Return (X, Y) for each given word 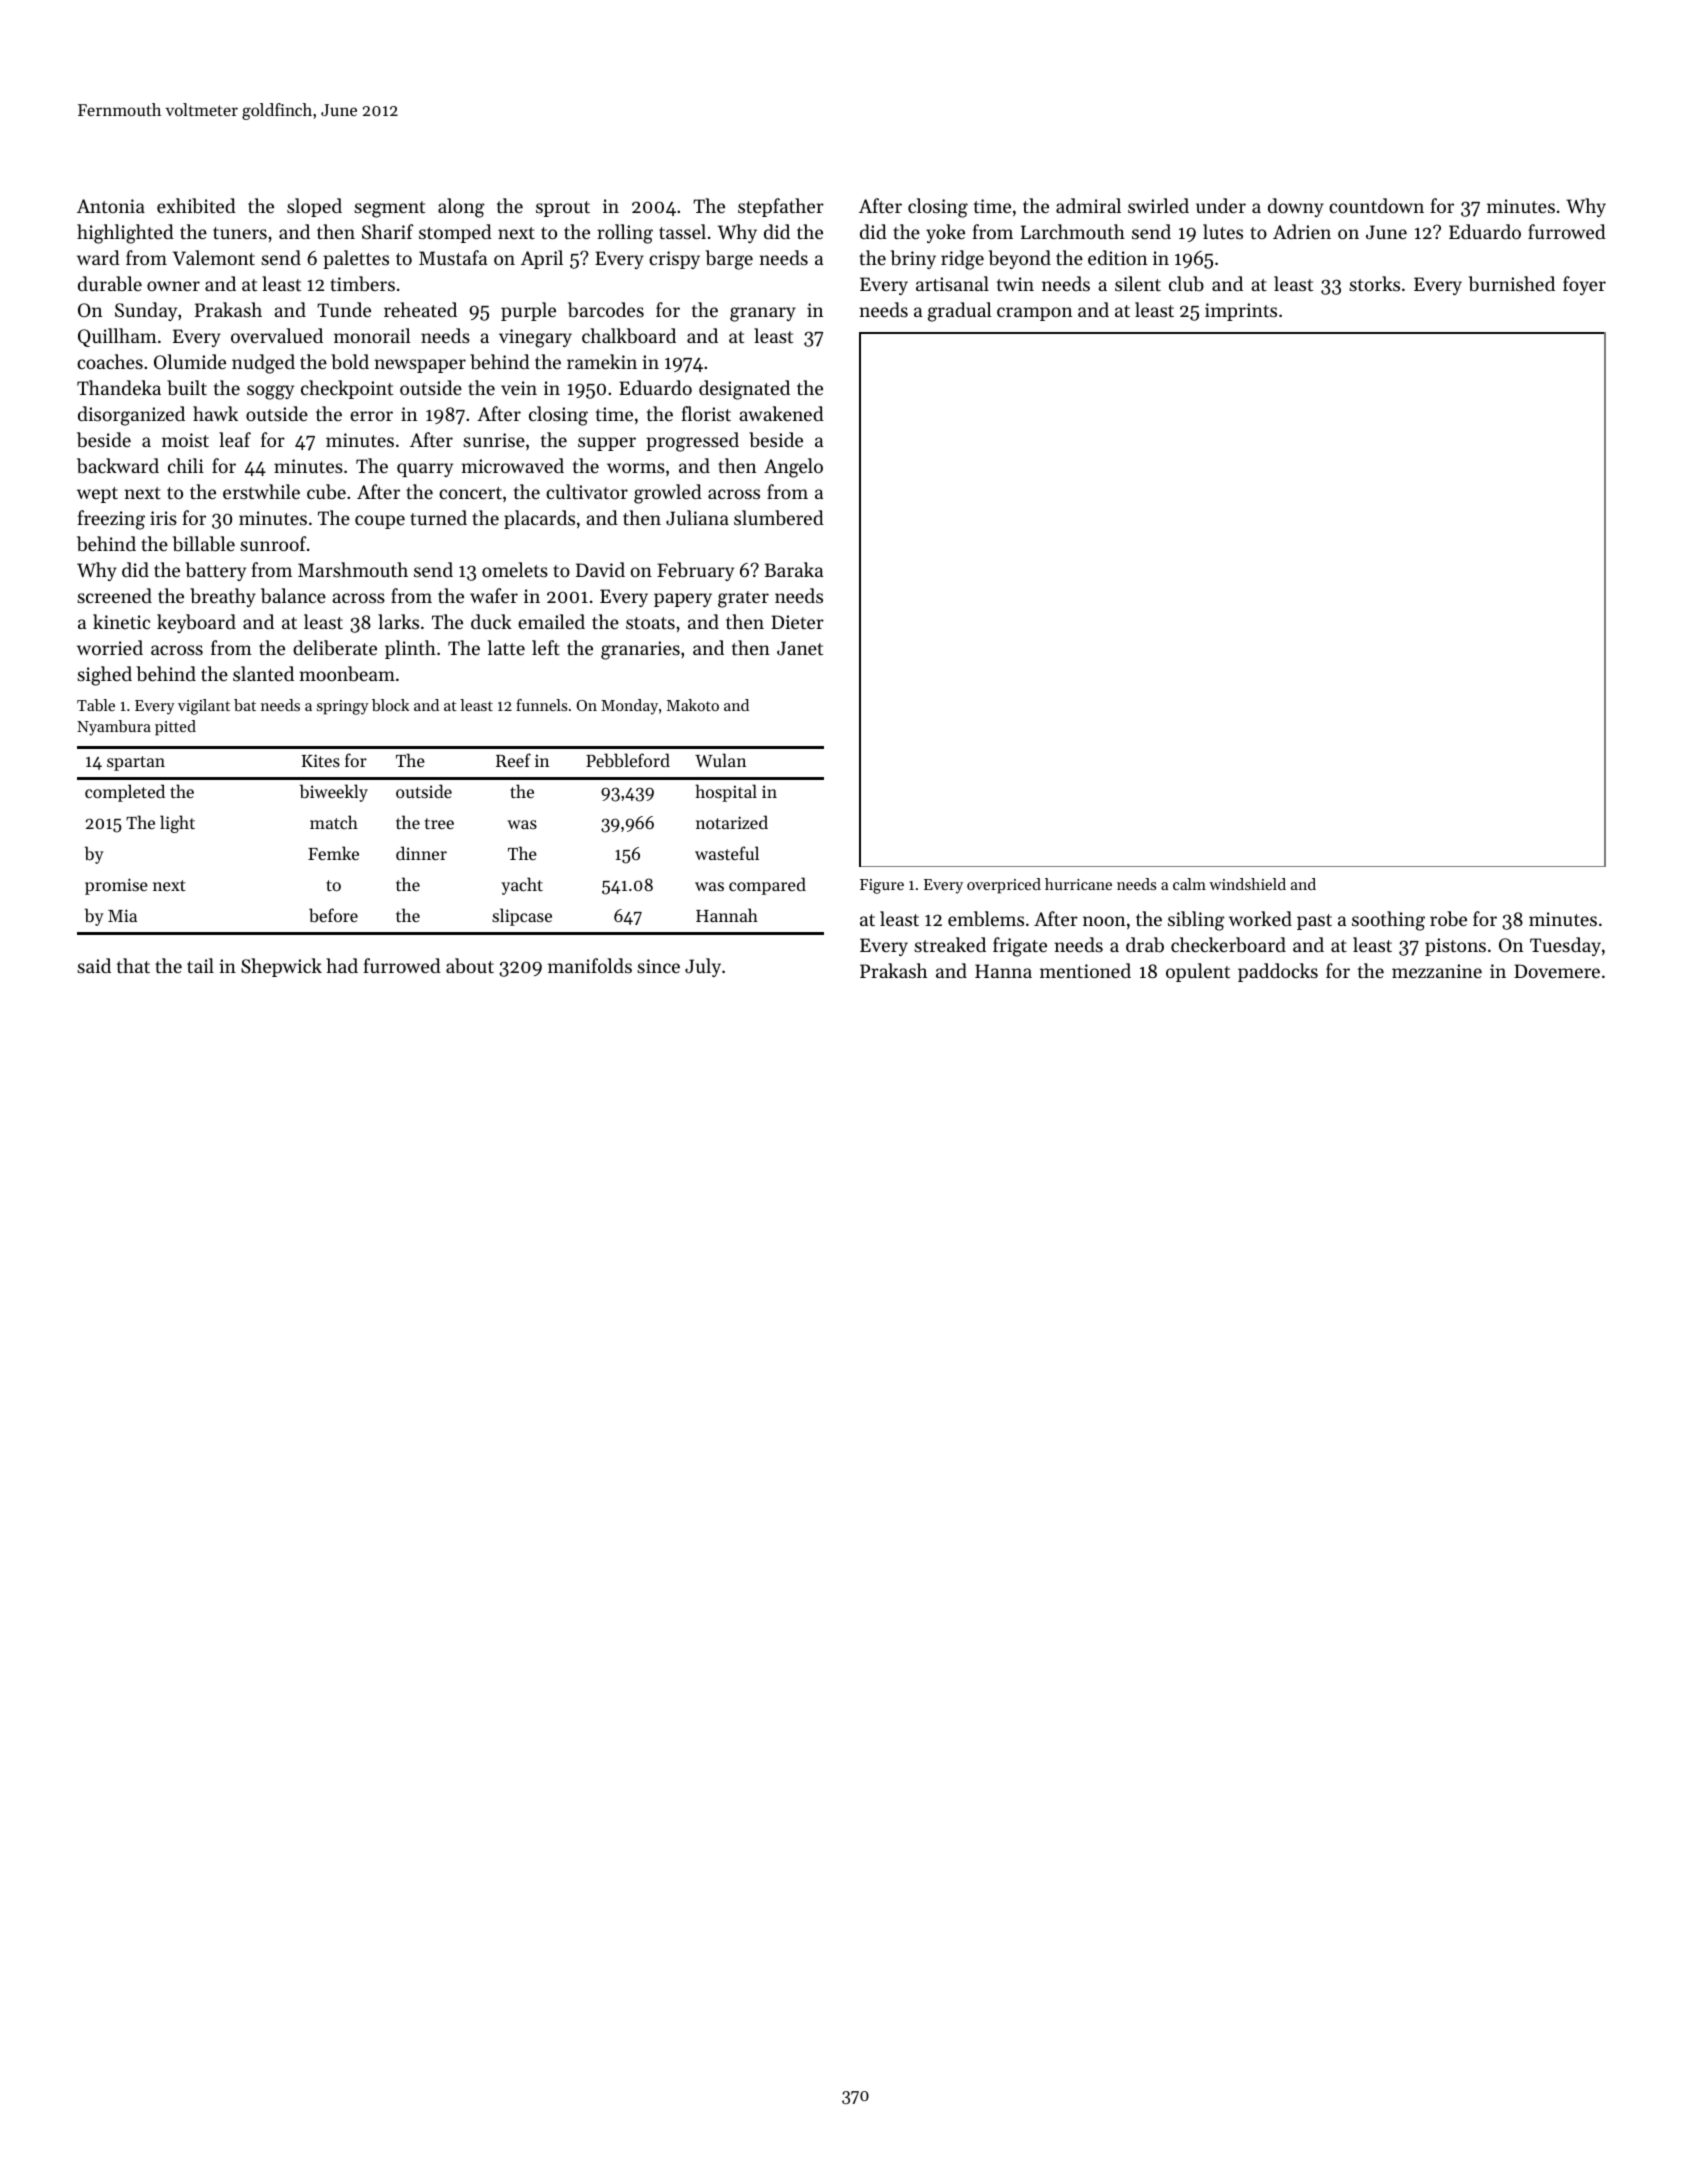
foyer (1584, 285)
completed (125, 793)
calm (1189, 884)
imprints (1241, 312)
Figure (882, 886)
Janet (800, 648)
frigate (1020, 947)
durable (110, 283)
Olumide (190, 361)
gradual (960, 312)
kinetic (121, 621)
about (470, 966)
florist (706, 413)
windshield (1247, 884)
